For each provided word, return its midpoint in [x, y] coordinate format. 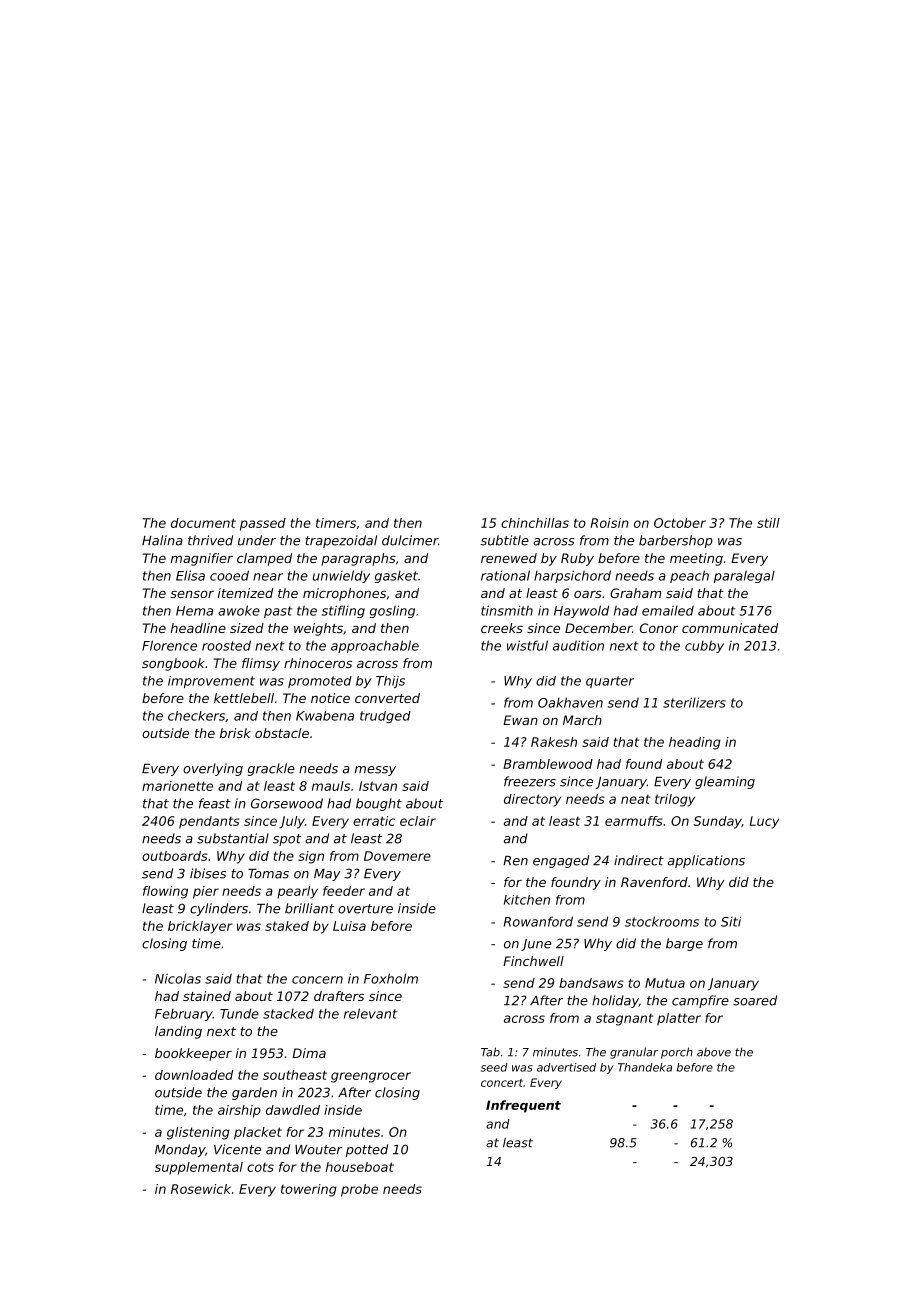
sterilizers [694, 702]
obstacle [282, 733]
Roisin [609, 523]
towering [309, 1190]
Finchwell [533, 961]
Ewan [520, 720]
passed [263, 524]
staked [287, 926]
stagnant [624, 1019]
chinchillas [535, 523]
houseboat [360, 1167]
